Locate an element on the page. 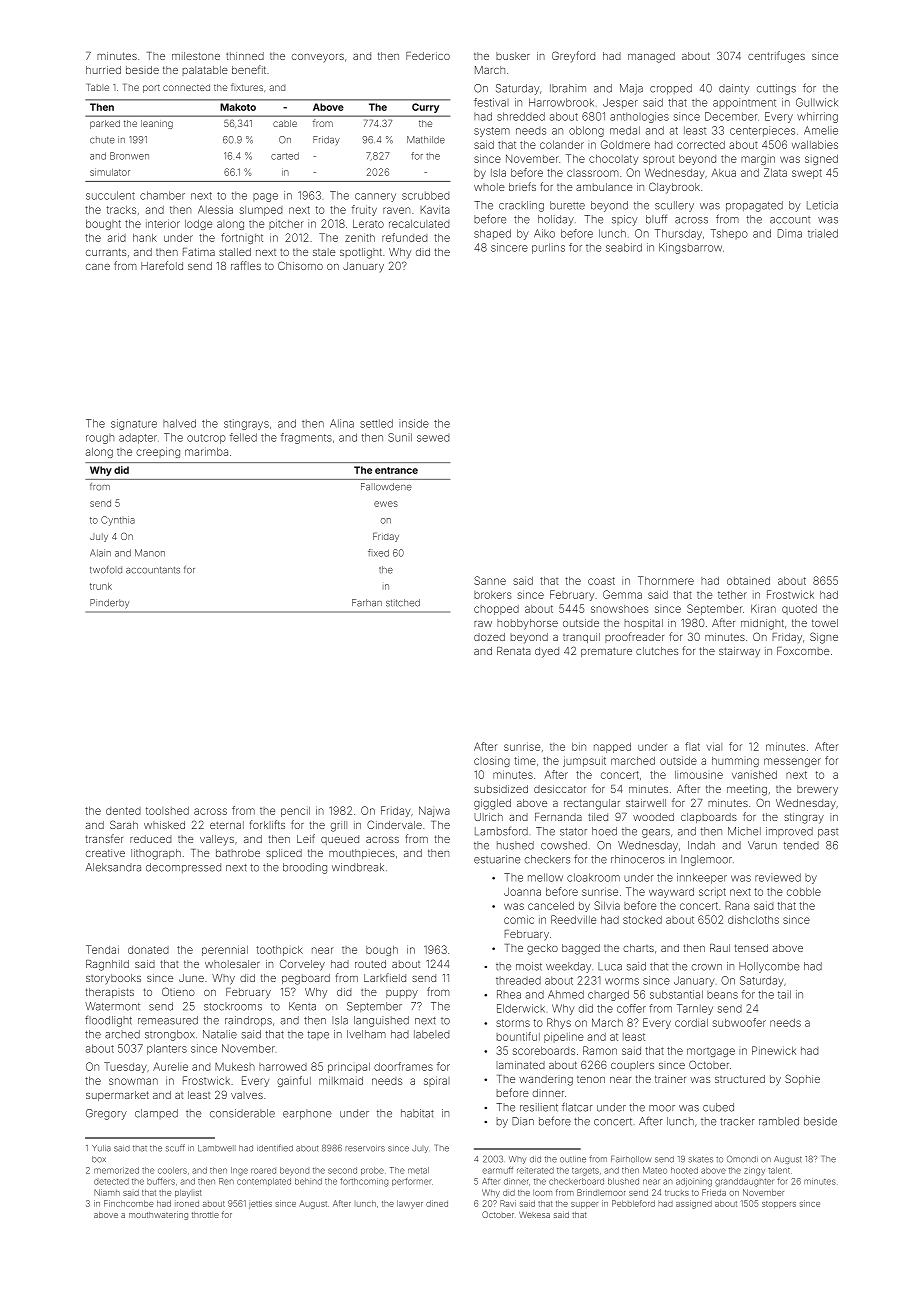 Image resolution: width=924 pixels, height=1308 pixels. Manon is located at coordinates (150, 553).
